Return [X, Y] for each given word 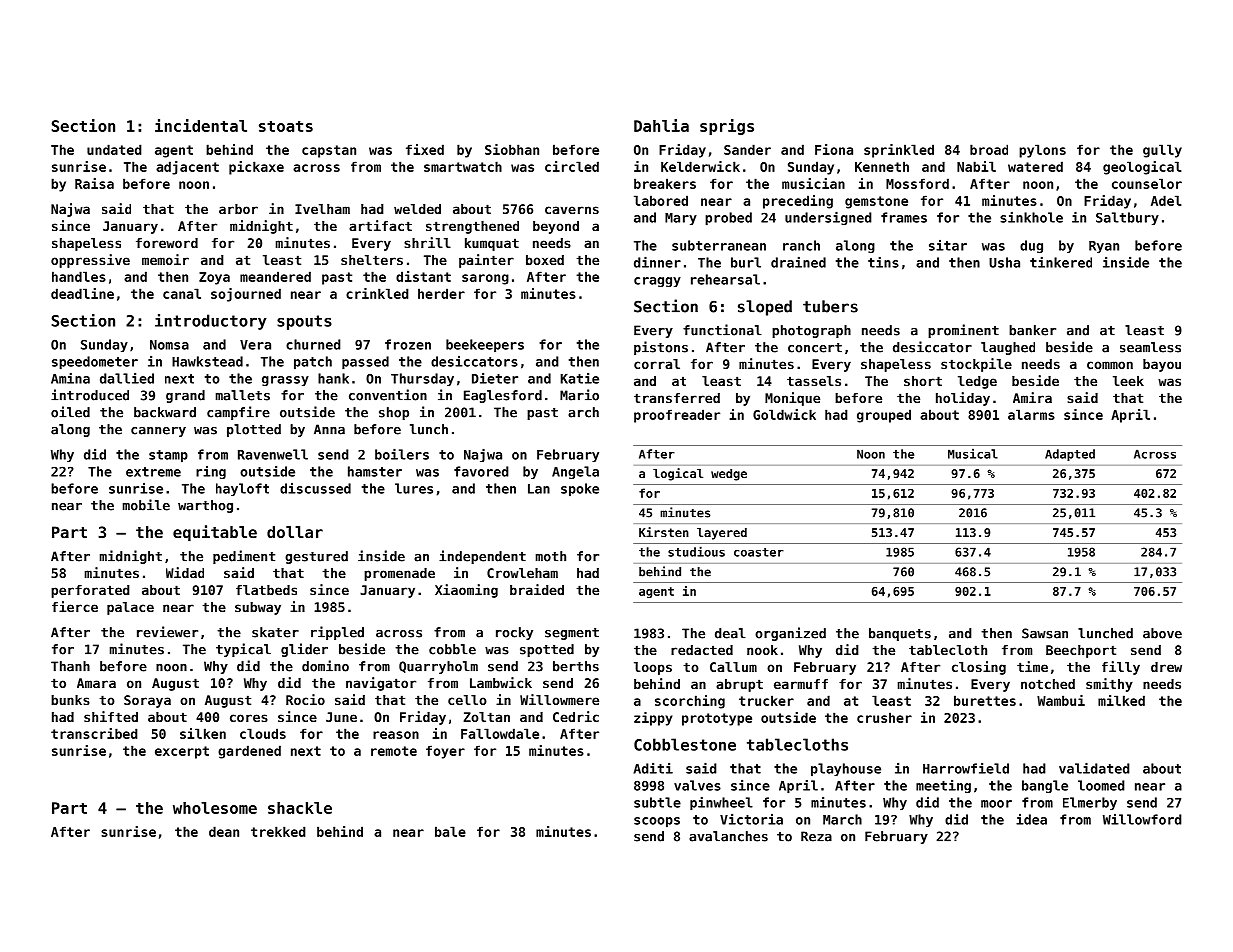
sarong [485, 279]
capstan [329, 151]
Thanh [70, 666]
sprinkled [899, 151]
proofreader [677, 416]
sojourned [246, 295]
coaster [759, 552]
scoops [657, 822]
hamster [375, 471]
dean [224, 831]
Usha [1004, 262]
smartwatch [463, 166]
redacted [702, 650]
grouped [884, 416]
